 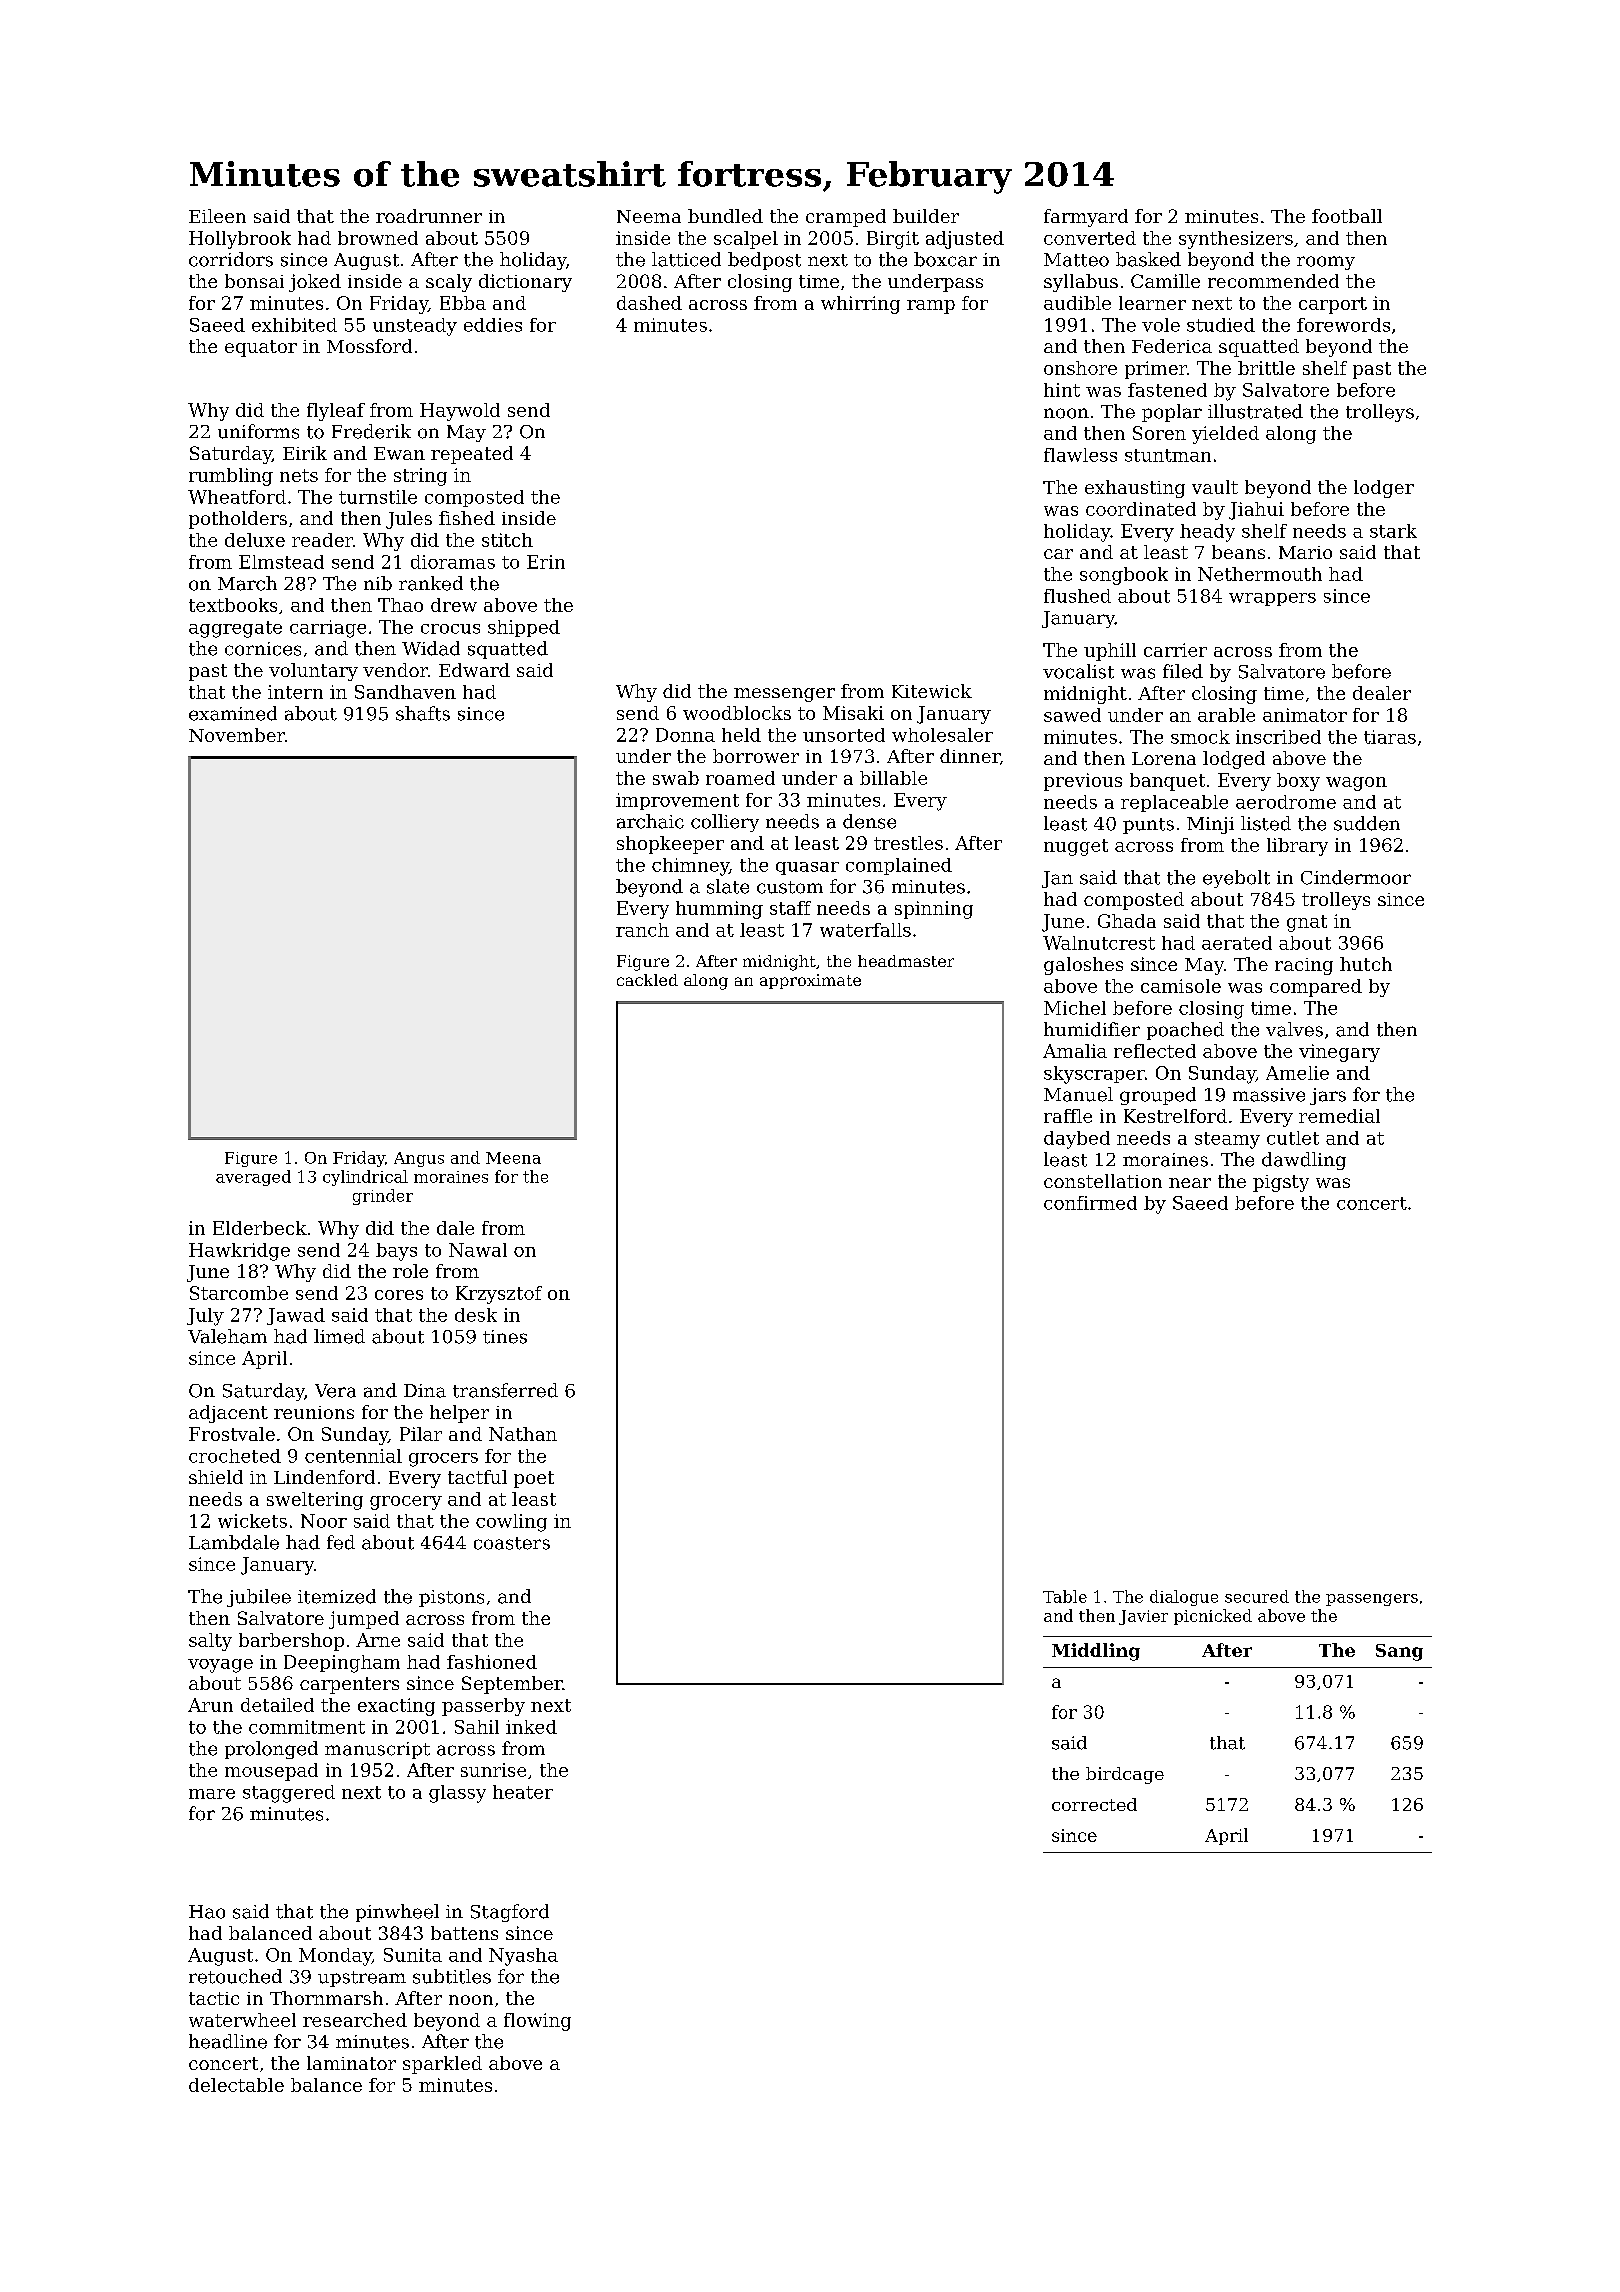 I want to click on flawless, so click(x=1080, y=455).
